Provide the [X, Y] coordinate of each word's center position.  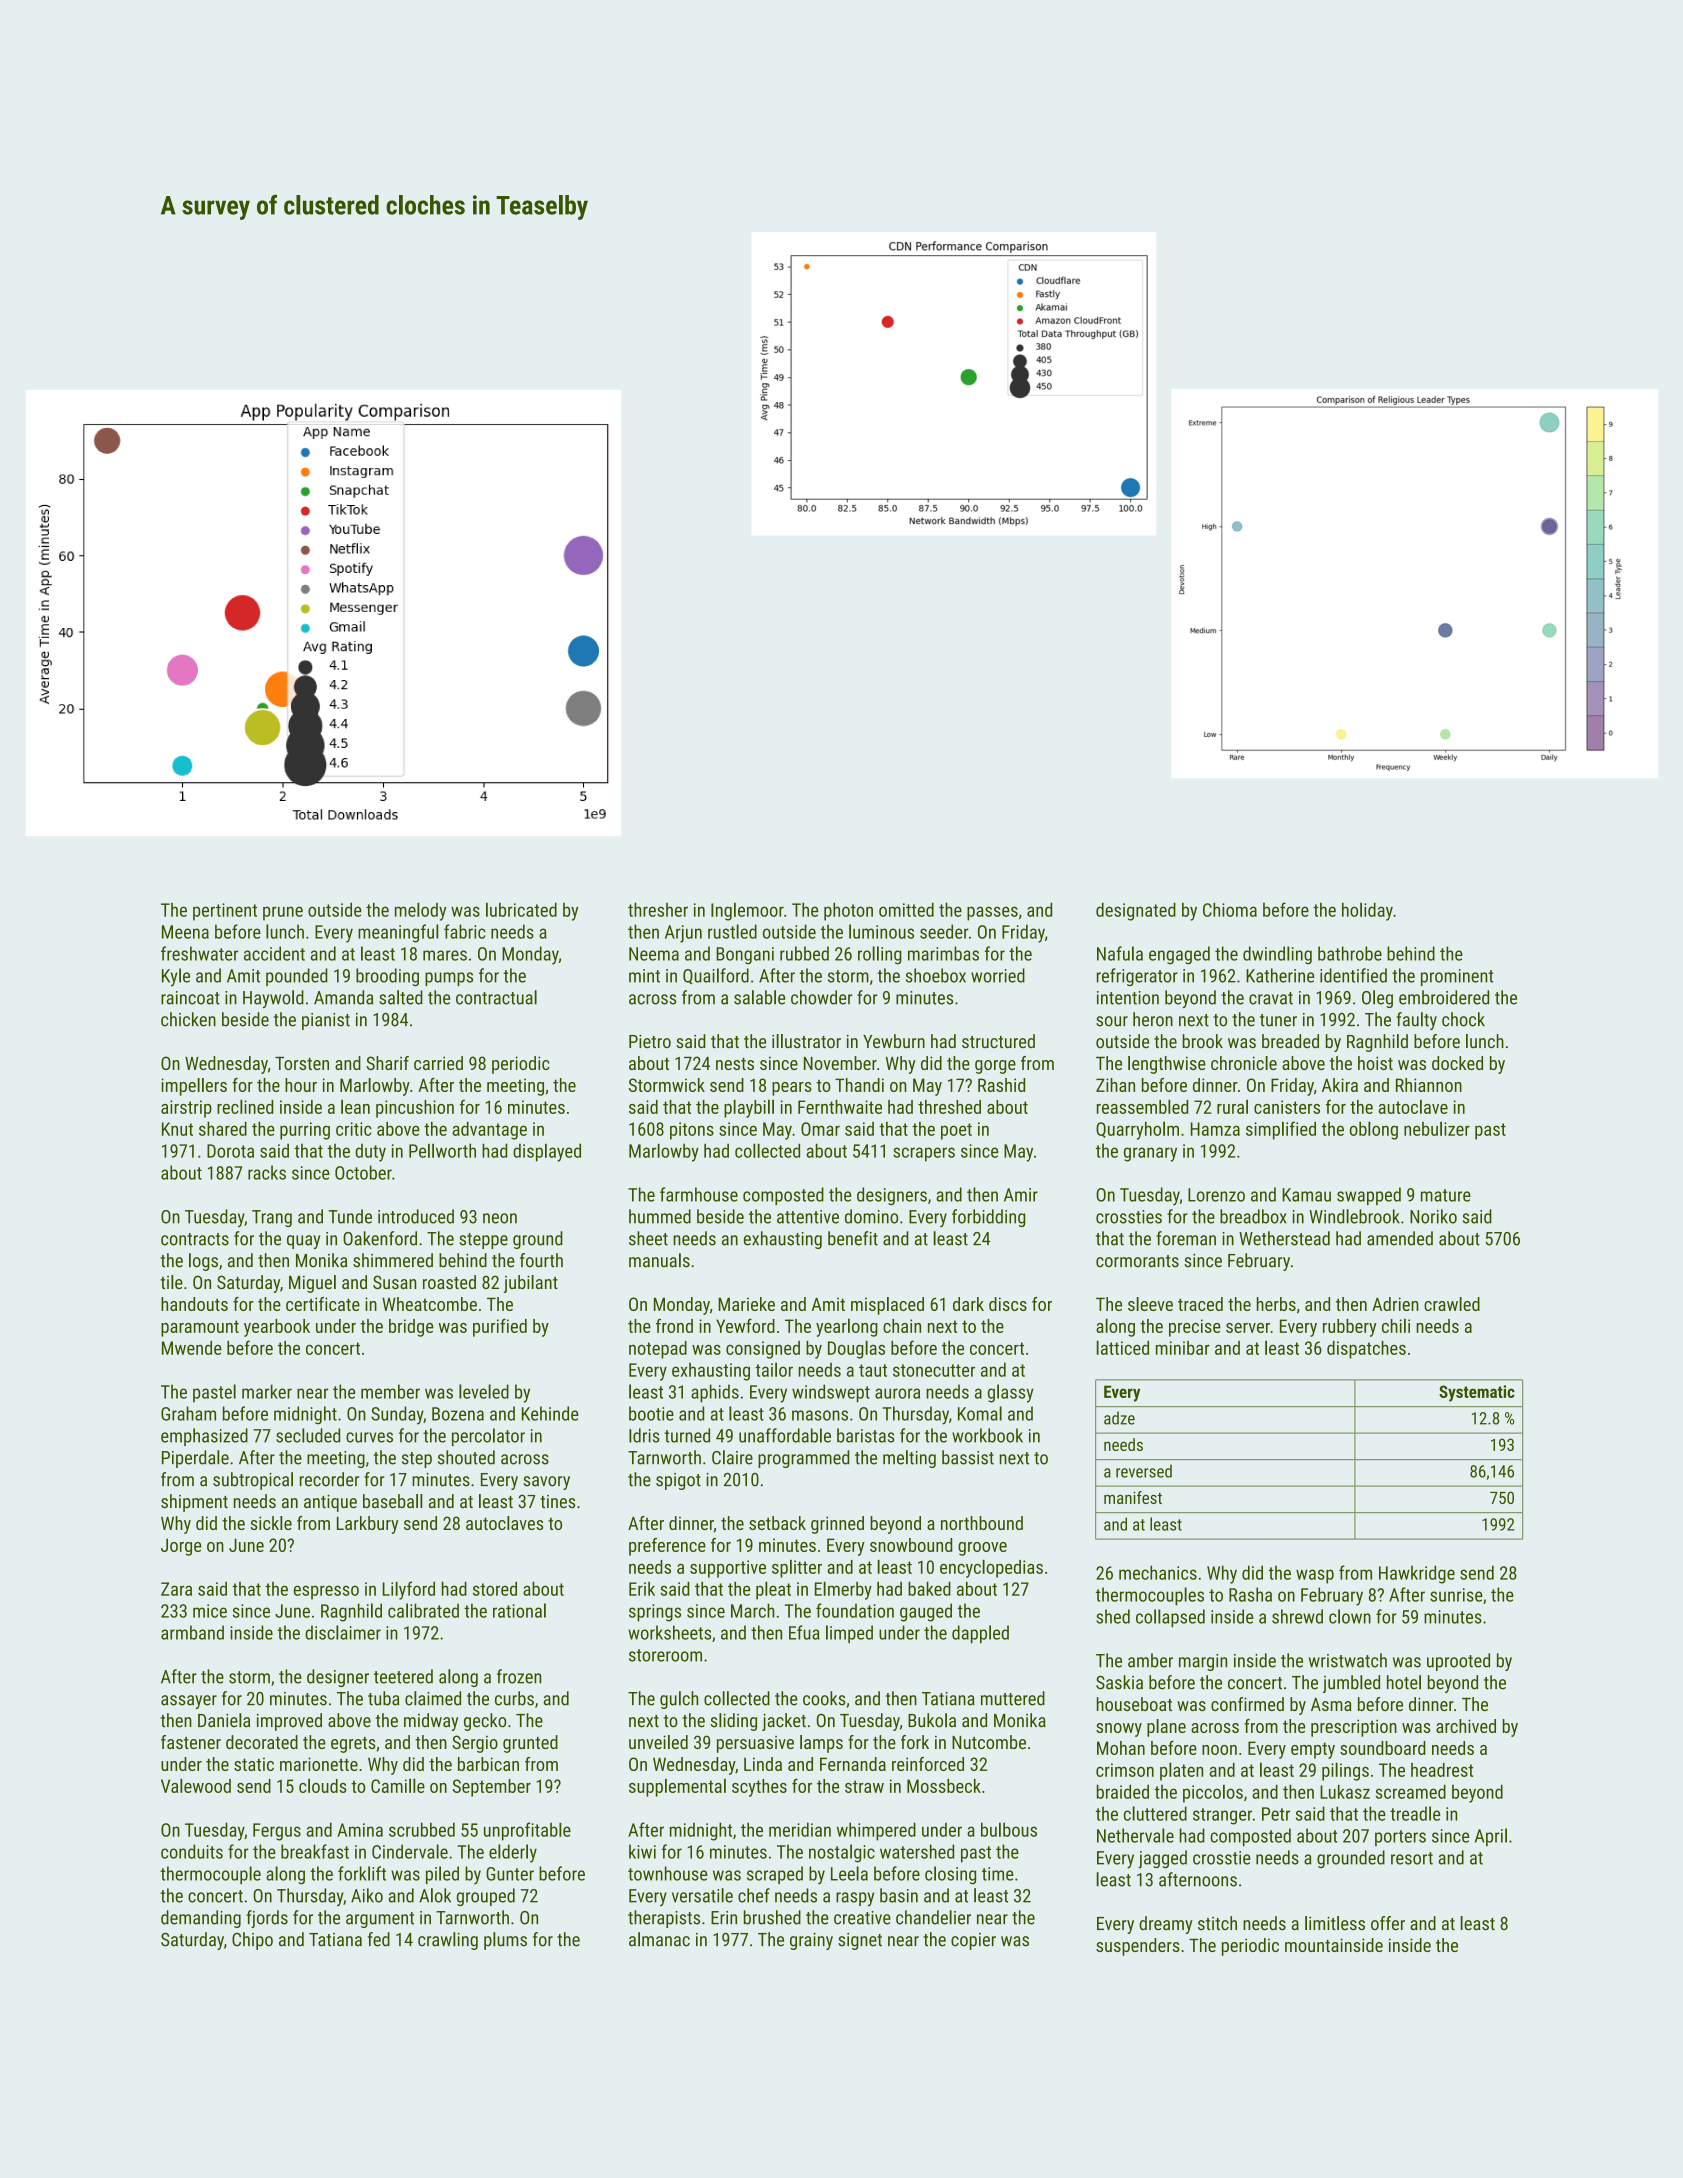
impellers [194, 1087]
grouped [486, 1897]
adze [1119, 1418]
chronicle [1244, 1063]
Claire [732, 1457]
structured [998, 1041]
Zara [176, 1589]
